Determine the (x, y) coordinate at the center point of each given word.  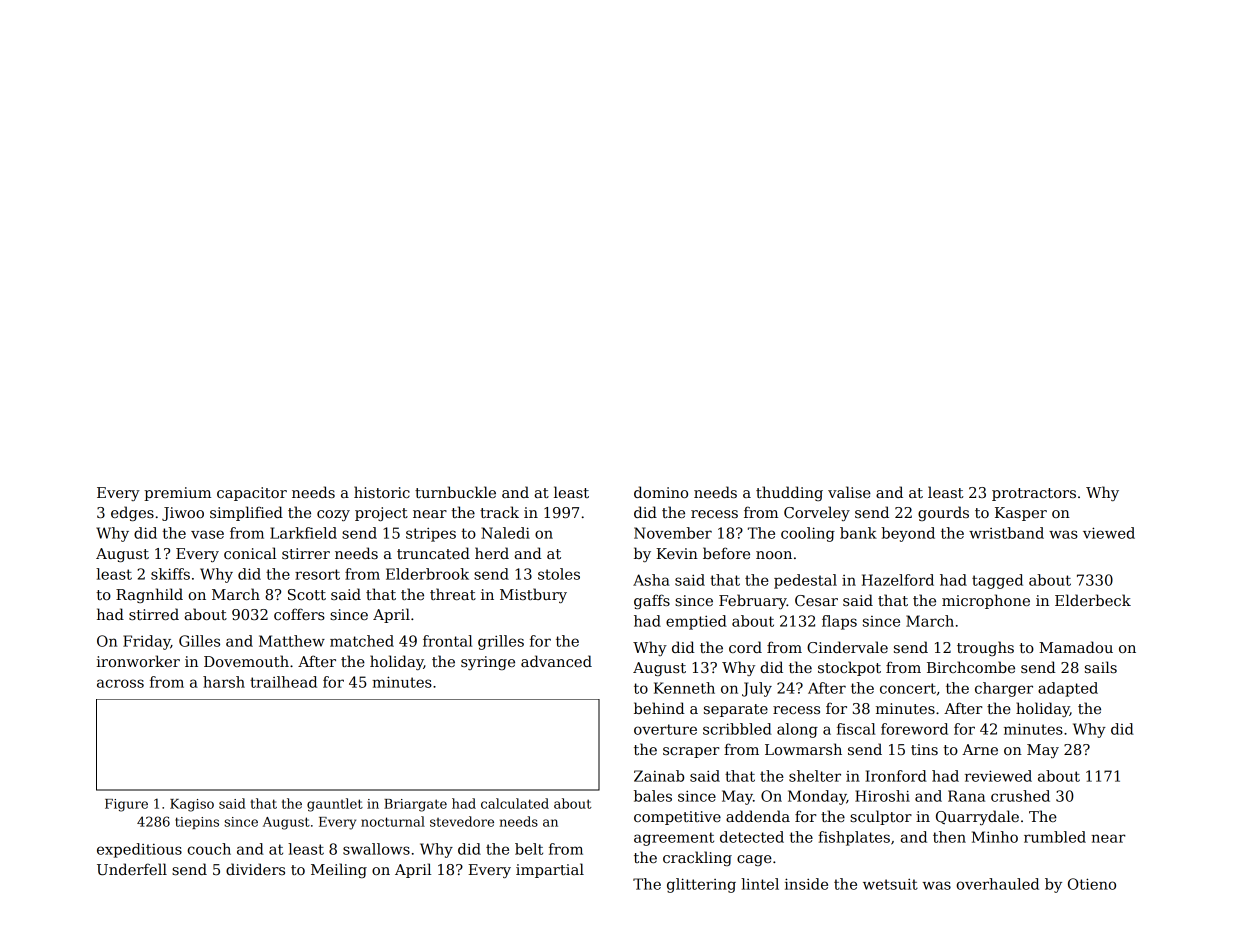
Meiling (339, 870)
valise (849, 492)
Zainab (659, 776)
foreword (914, 729)
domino (661, 492)
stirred (154, 614)
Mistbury (533, 595)
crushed (1020, 796)
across (120, 683)
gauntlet (335, 805)
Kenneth (684, 688)
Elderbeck (1093, 600)
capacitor (252, 494)
